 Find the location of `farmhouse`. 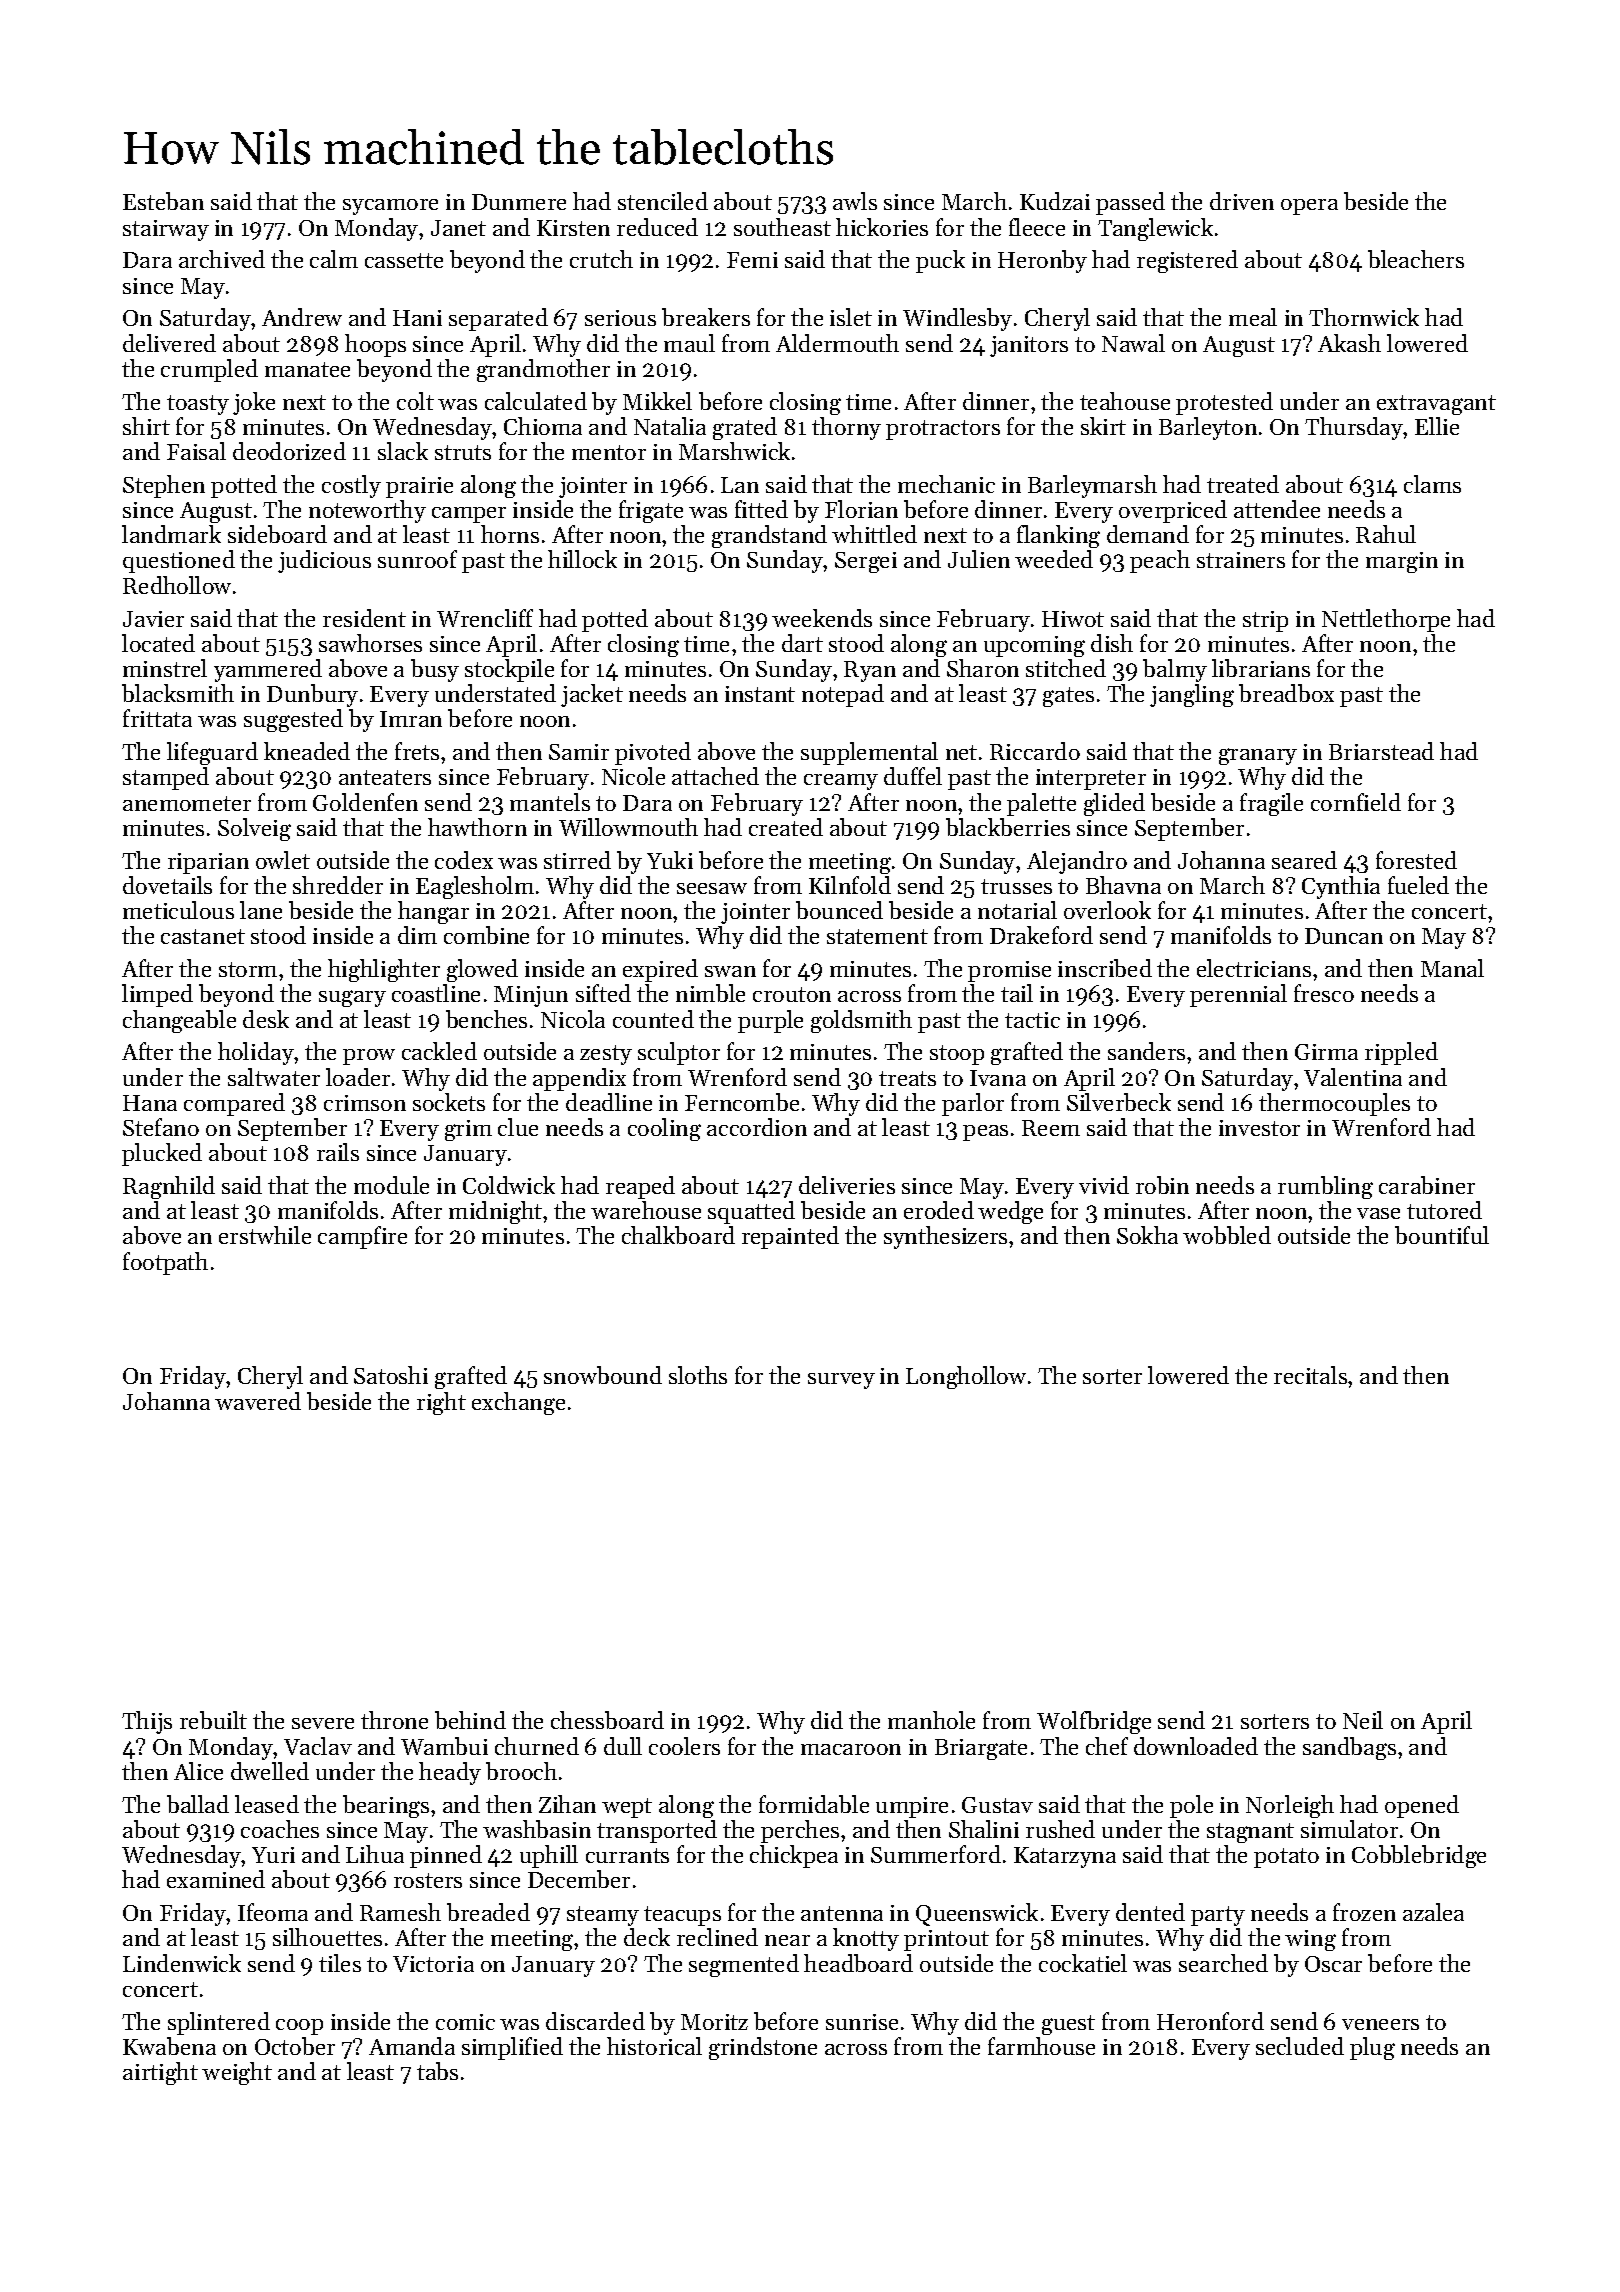

farmhouse is located at coordinates (1041, 2046).
